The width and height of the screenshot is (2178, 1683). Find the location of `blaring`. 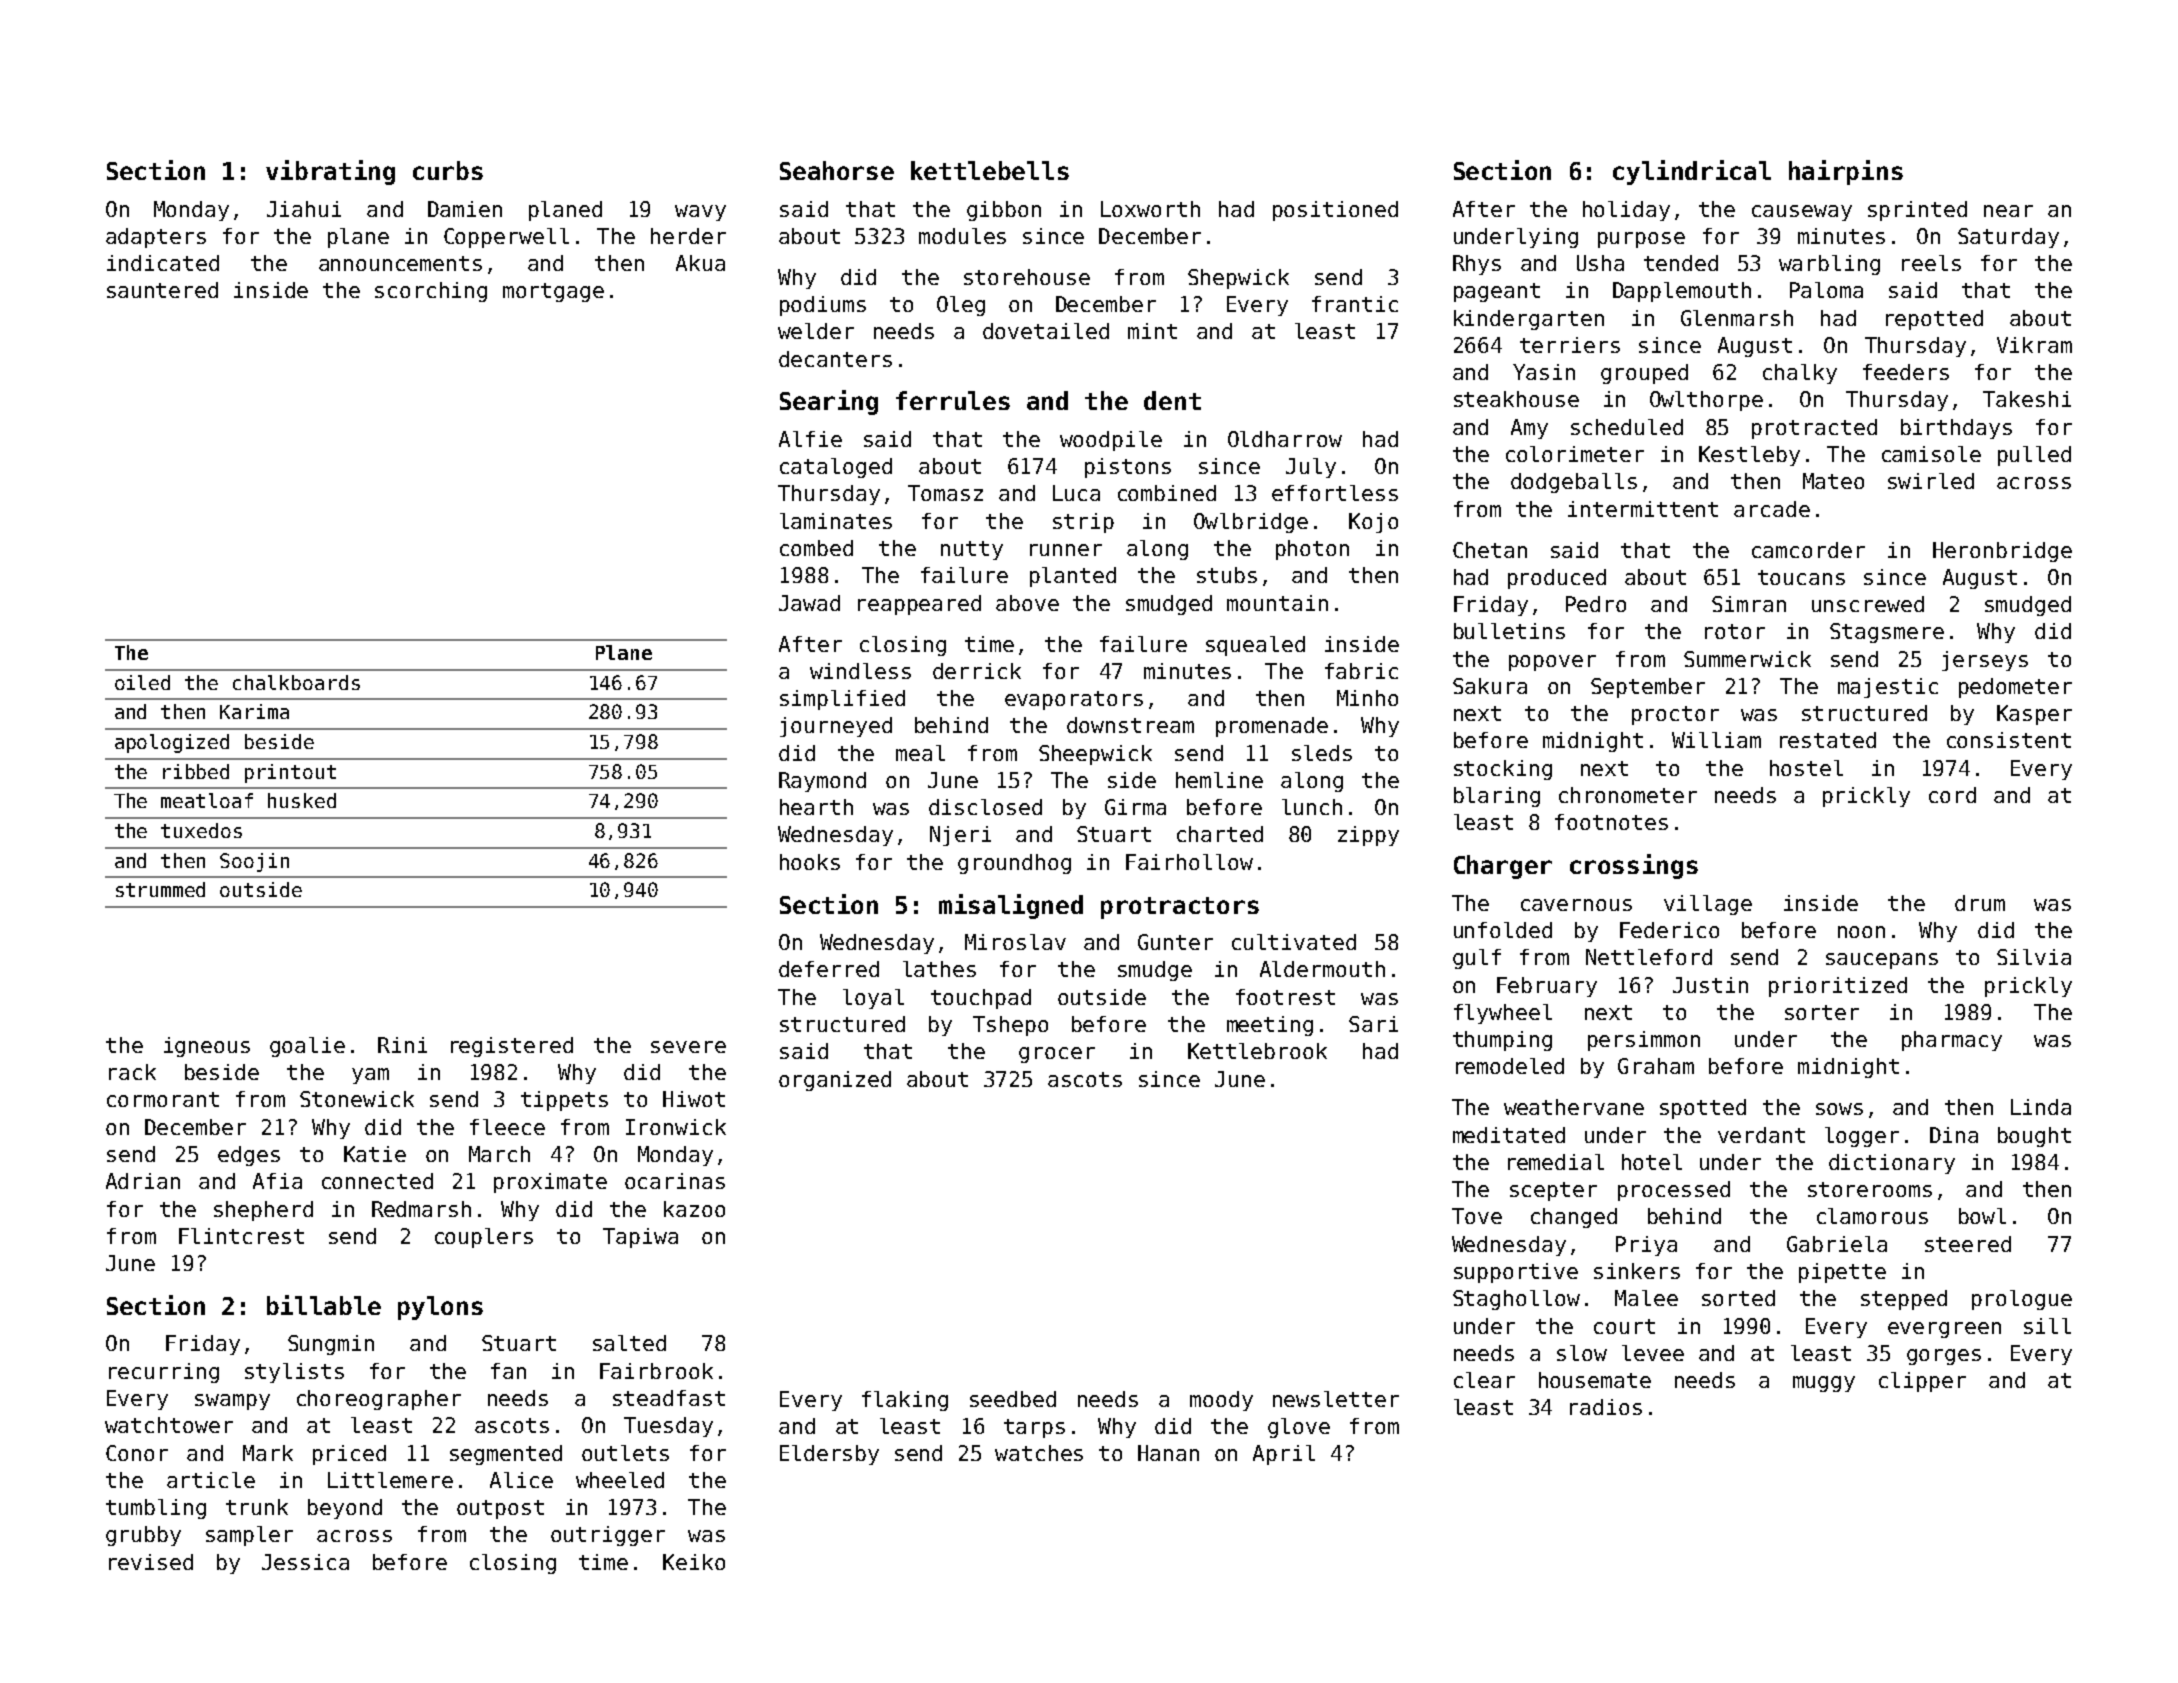

blaring is located at coordinates (1497, 797).
